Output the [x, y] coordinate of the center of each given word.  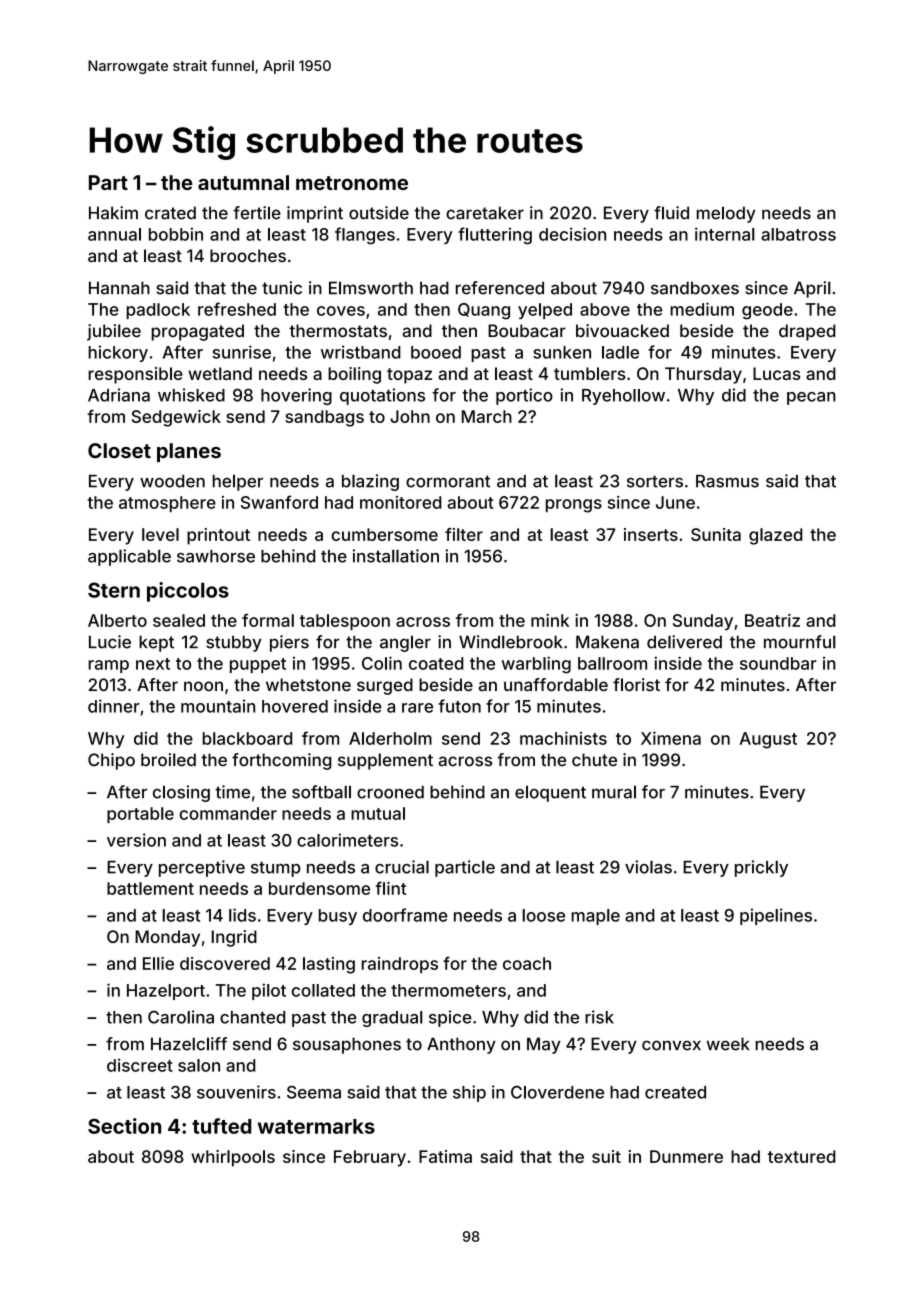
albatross [798, 234]
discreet [140, 1065]
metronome [352, 183]
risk [599, 1017]
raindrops [400, 965]
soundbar [778, 663]
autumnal [243, 182]
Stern [114, 590]
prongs [574, 506]
